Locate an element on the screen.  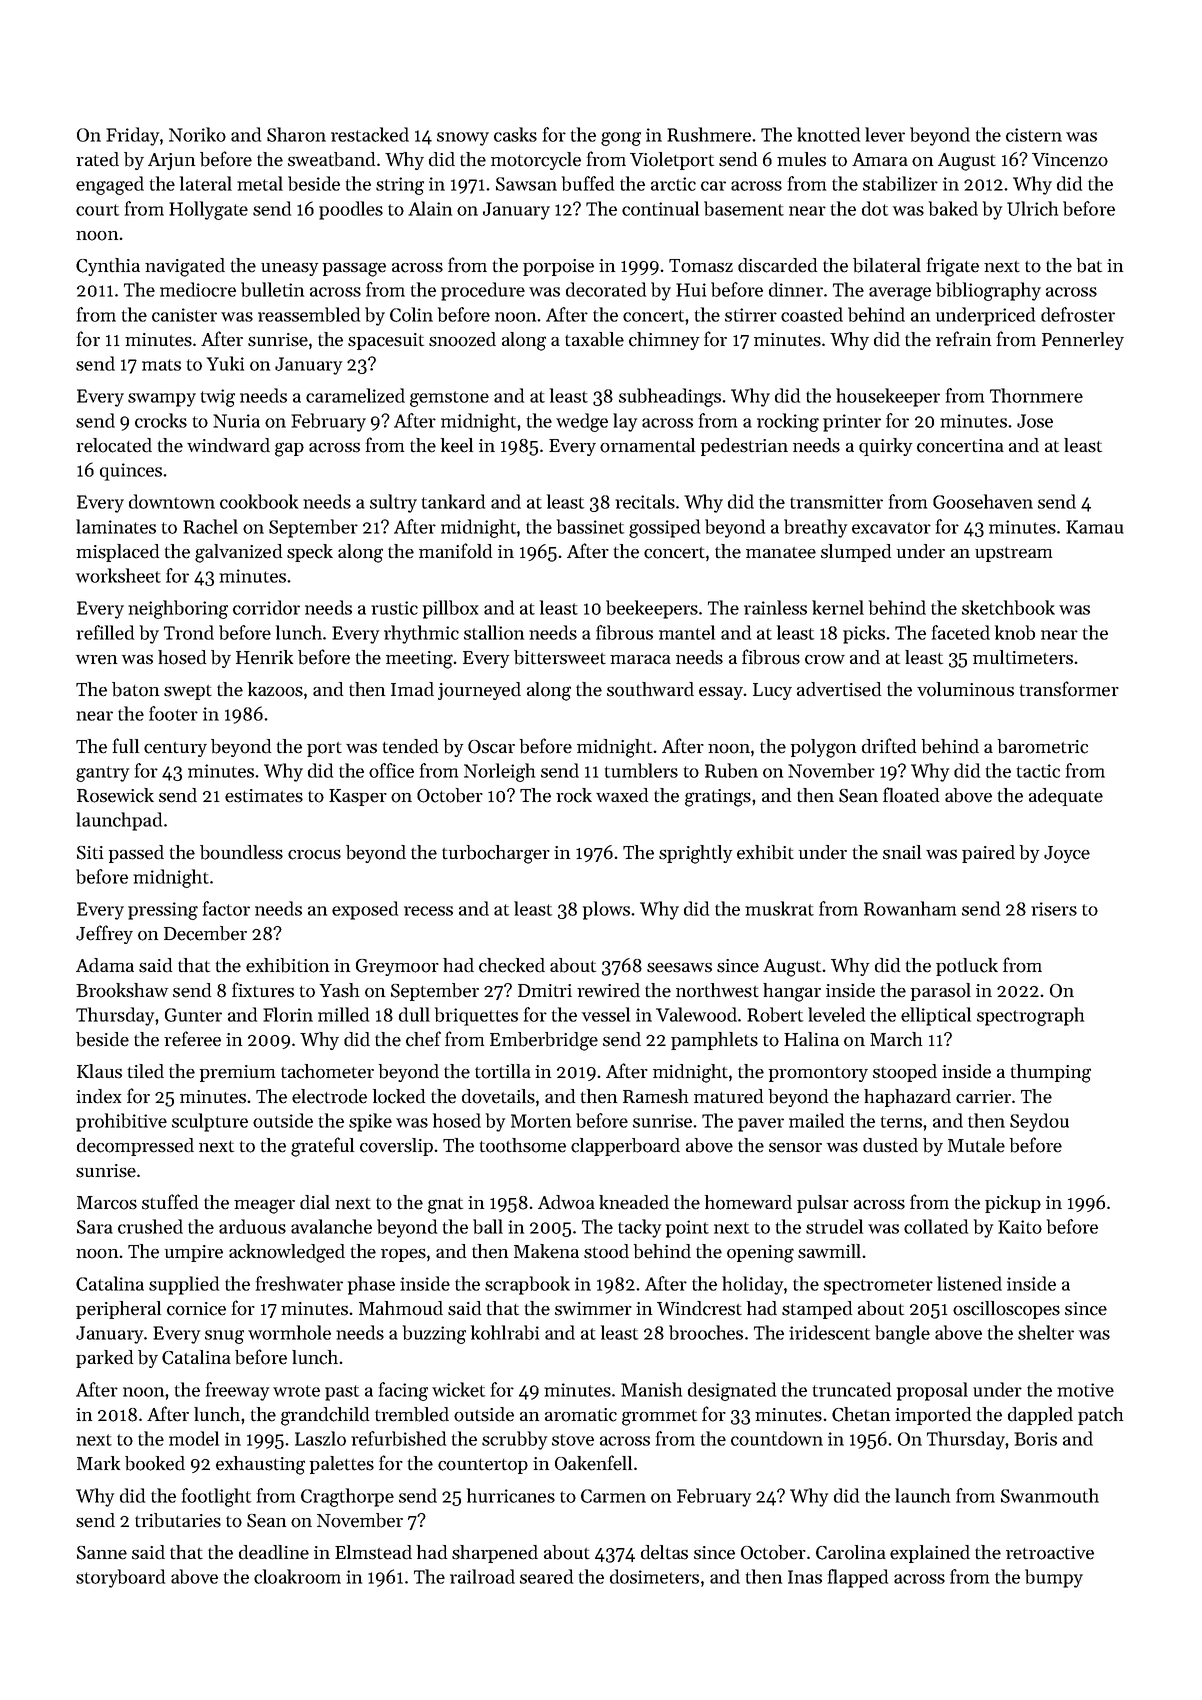
crocus is located at coordinates (314, 855).
